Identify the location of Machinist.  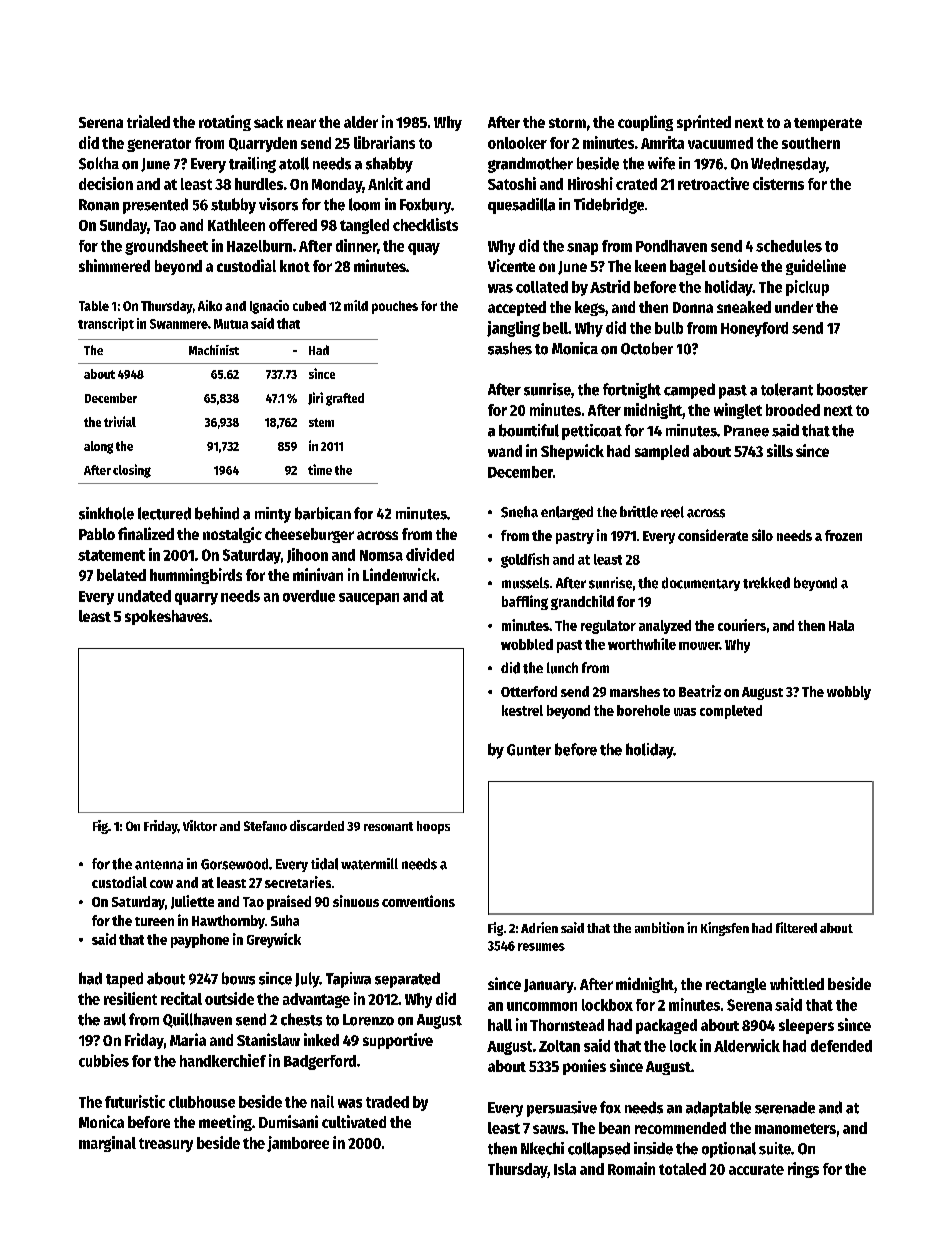
(214, 350).
